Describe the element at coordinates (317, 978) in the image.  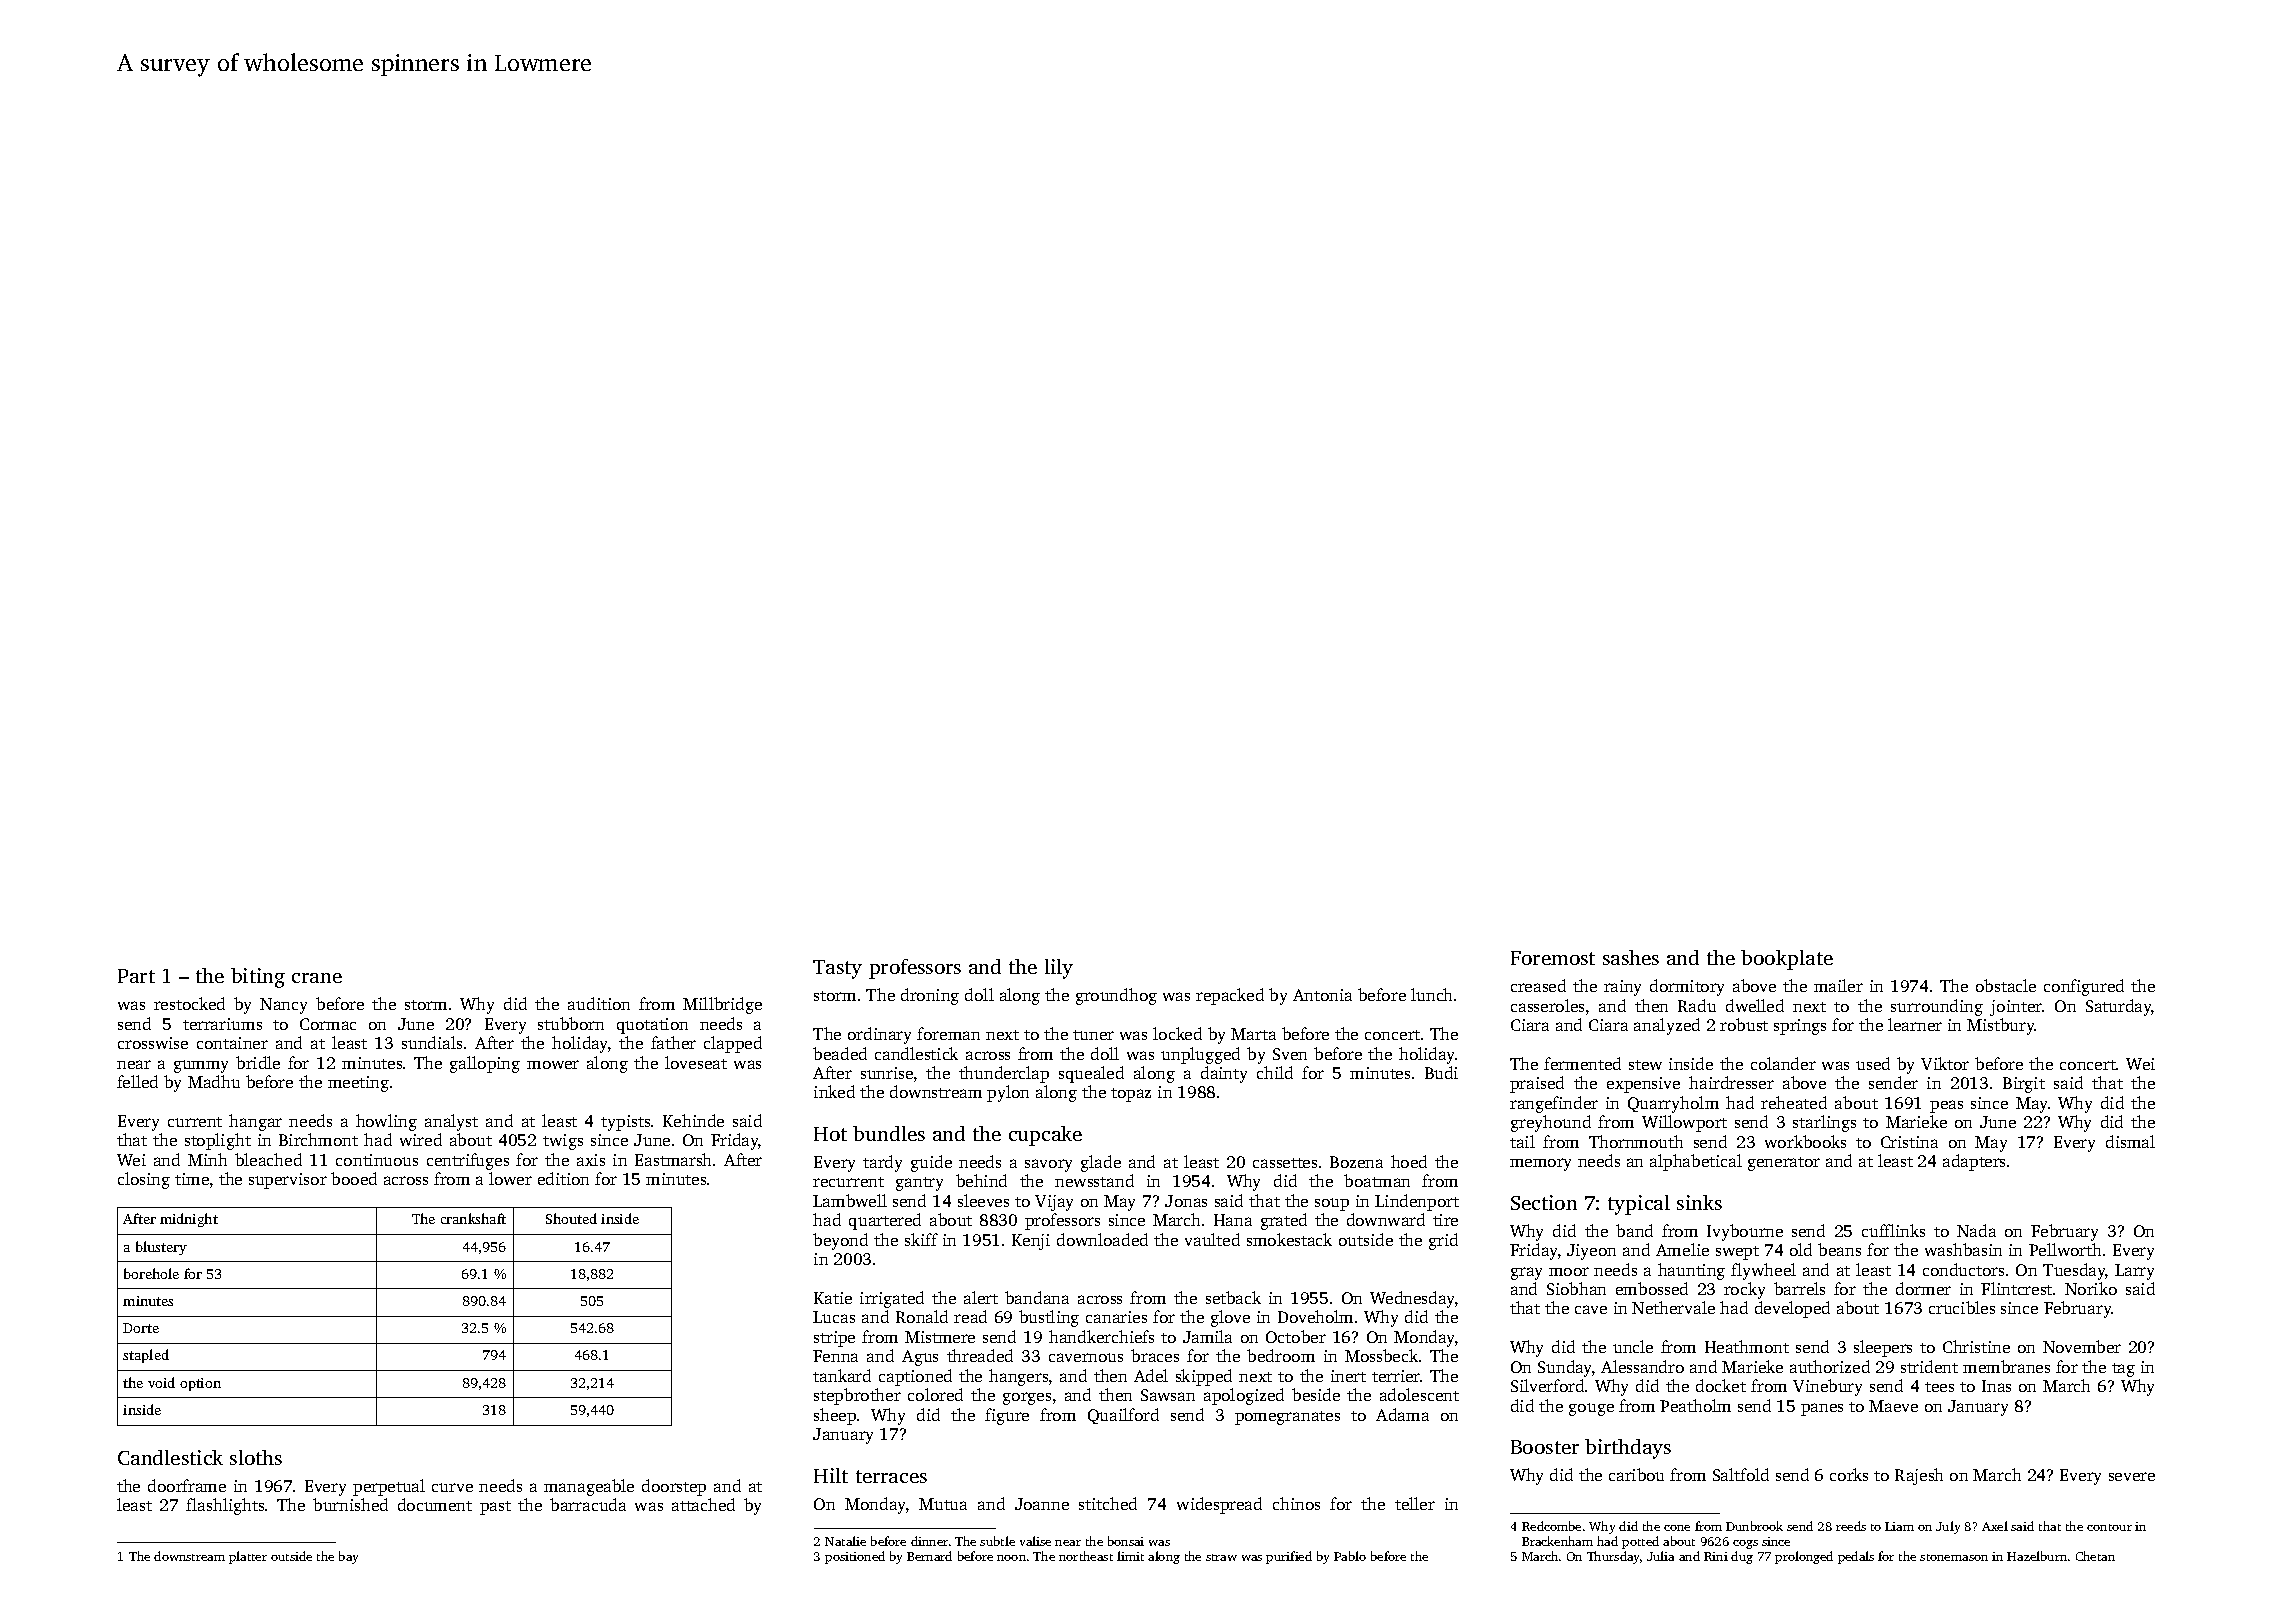
I see `crane` at that location.
